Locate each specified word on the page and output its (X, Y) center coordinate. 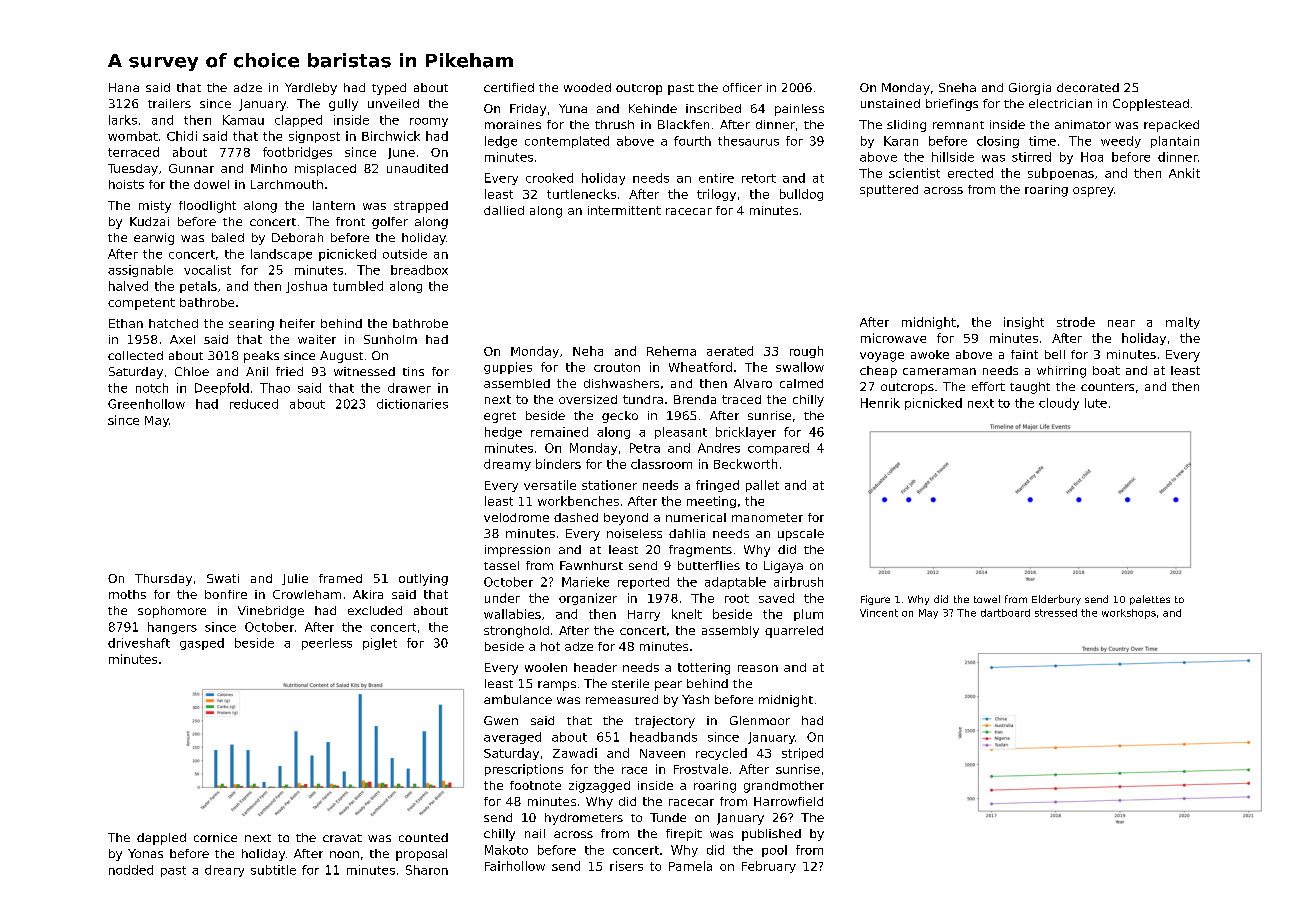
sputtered (889, 191)
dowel (211, 184)
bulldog (801, 195)
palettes (1150, 600)
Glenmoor (760, 720)
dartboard (1005, 613)
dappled (161, 839)
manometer (767, 517)
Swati (223, 578)
